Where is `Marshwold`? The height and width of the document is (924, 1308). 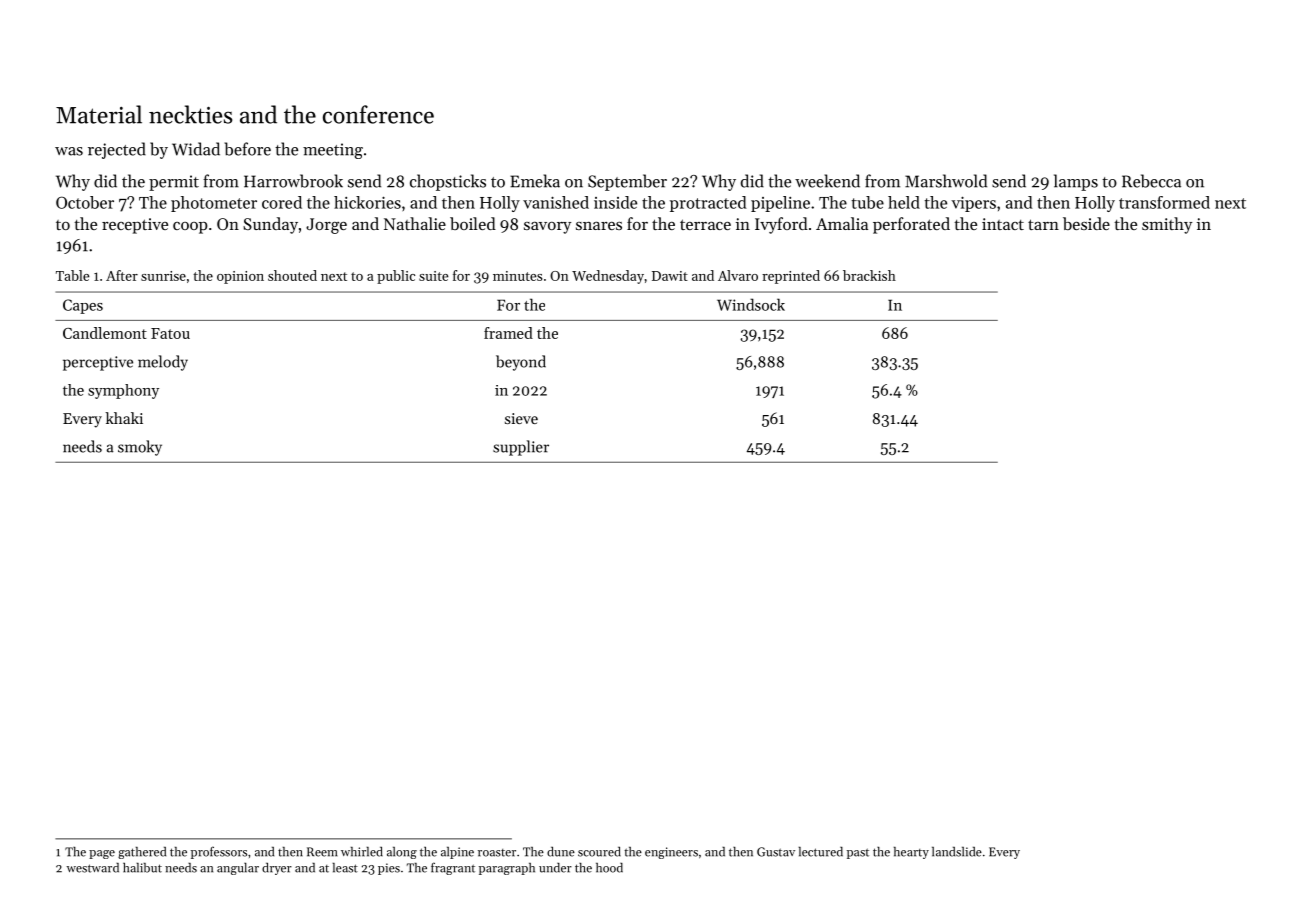 Marshwold is located at coordinates (946, 181).
